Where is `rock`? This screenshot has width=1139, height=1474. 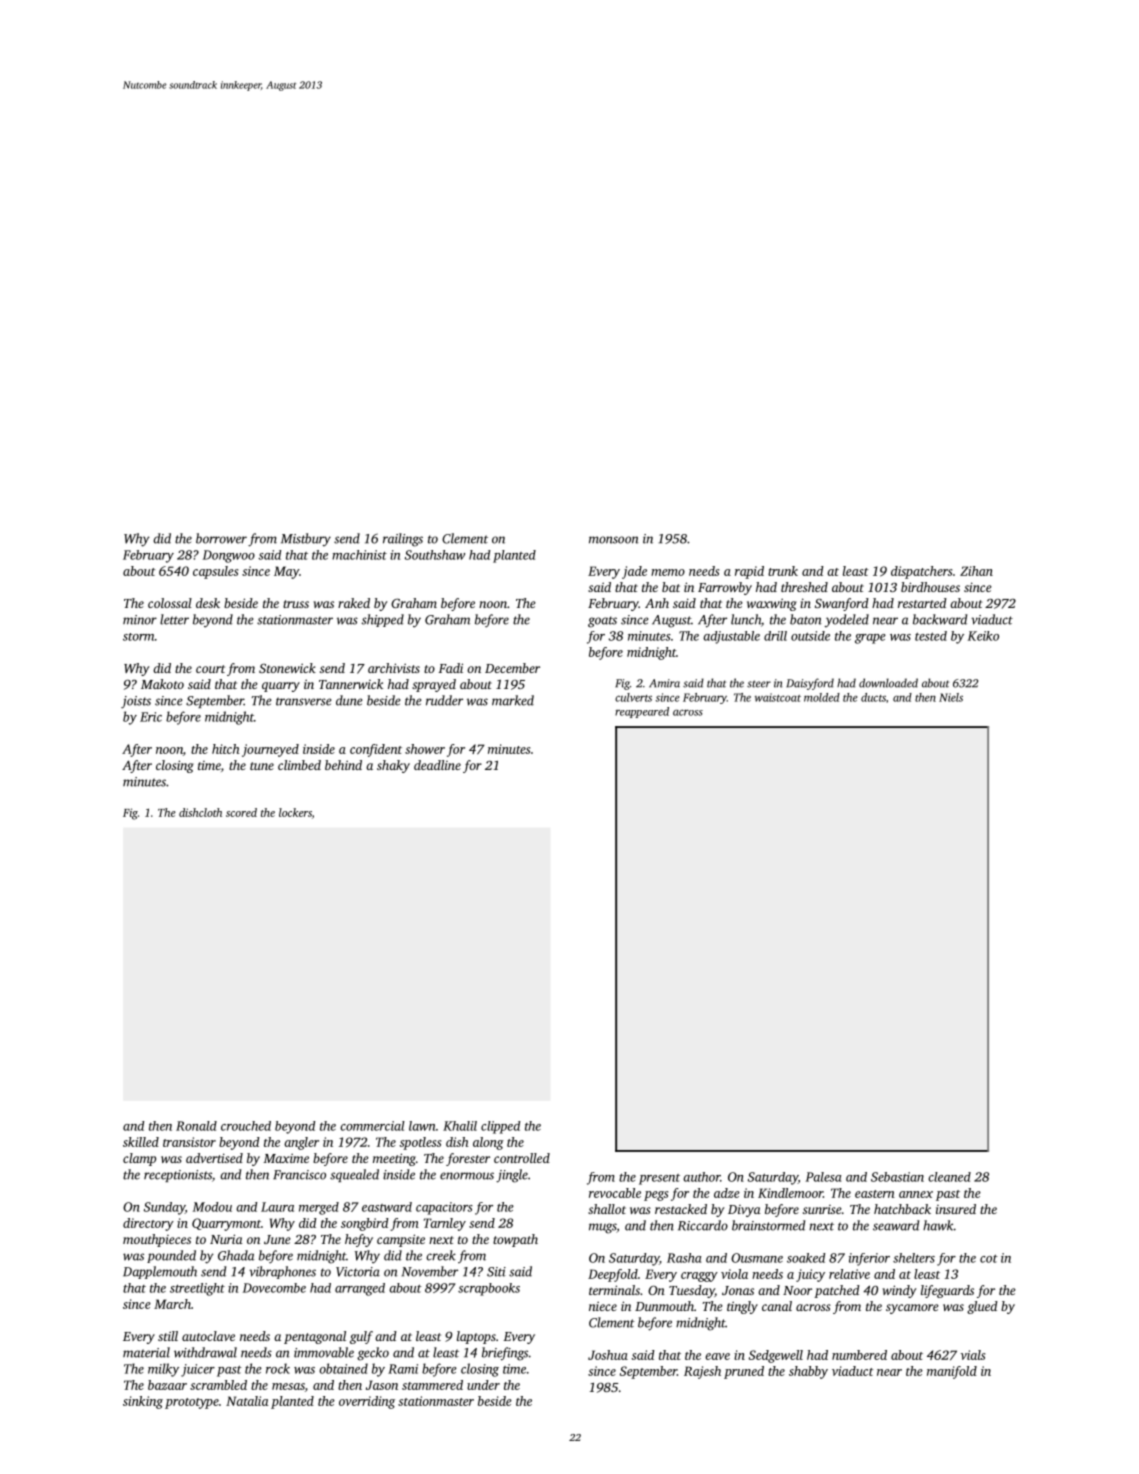 rock is located at coordinates (278, 1368).
